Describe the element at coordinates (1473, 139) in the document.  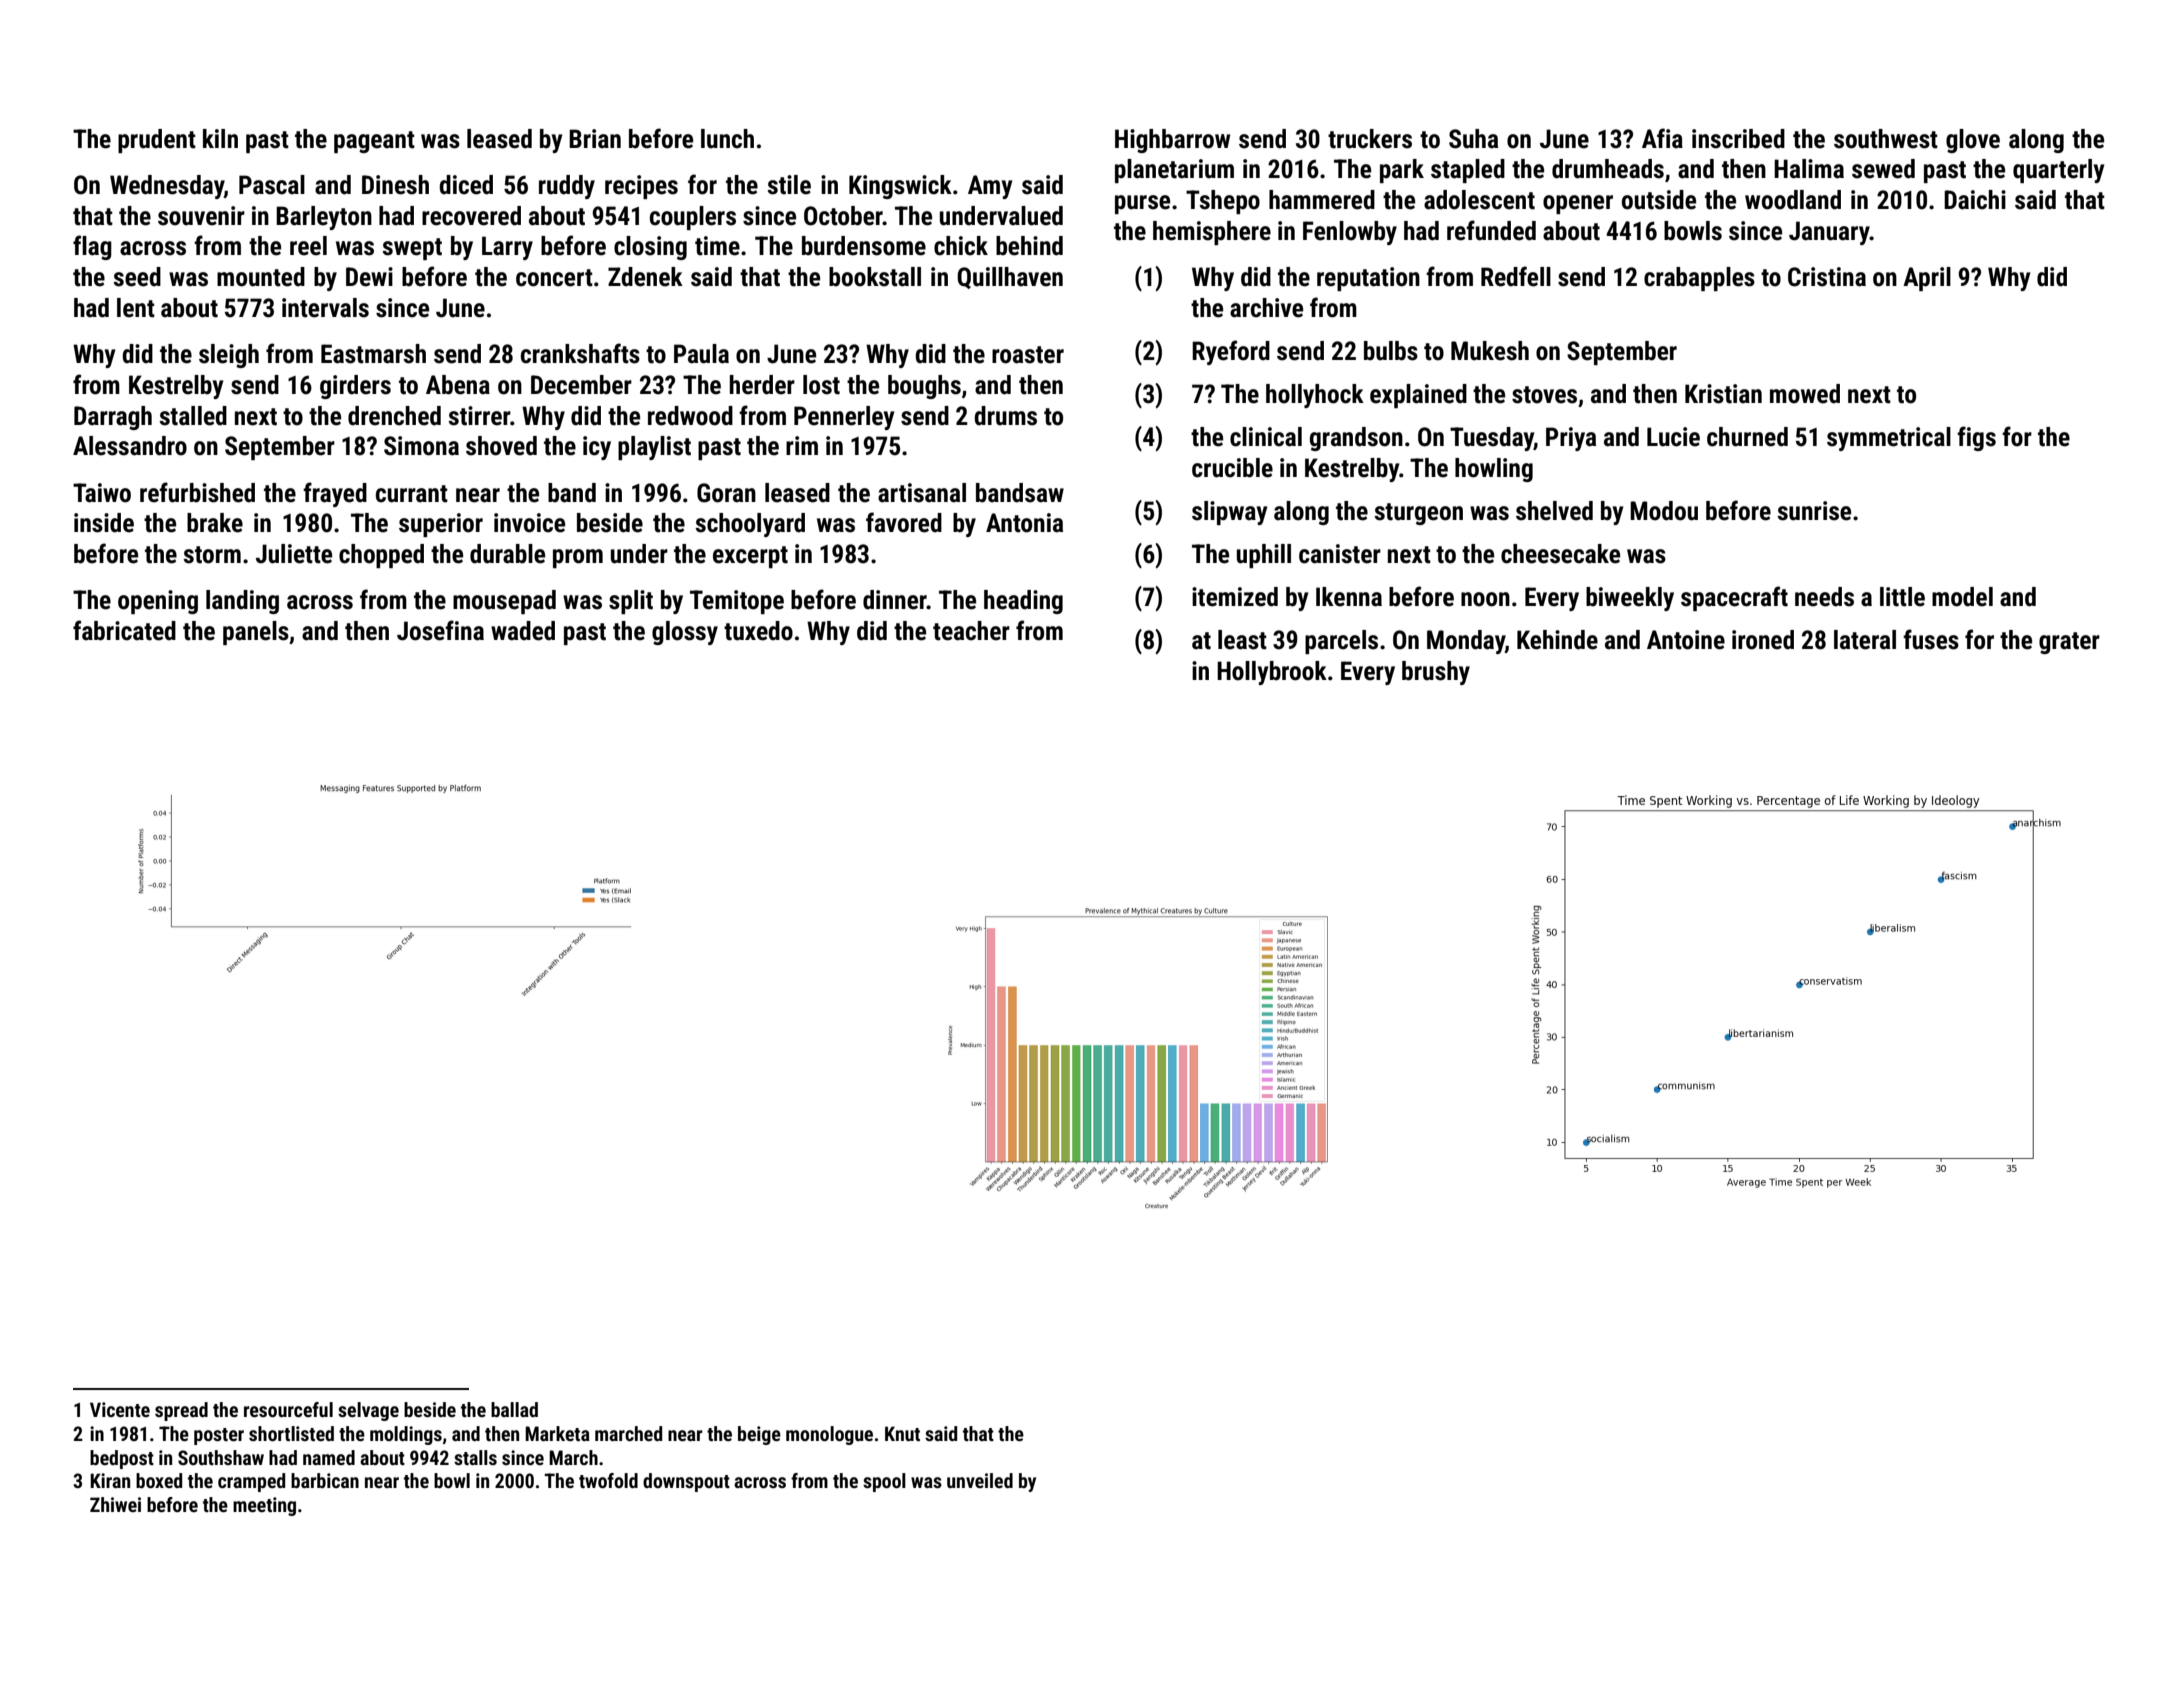
I see `Suha` at that location.
